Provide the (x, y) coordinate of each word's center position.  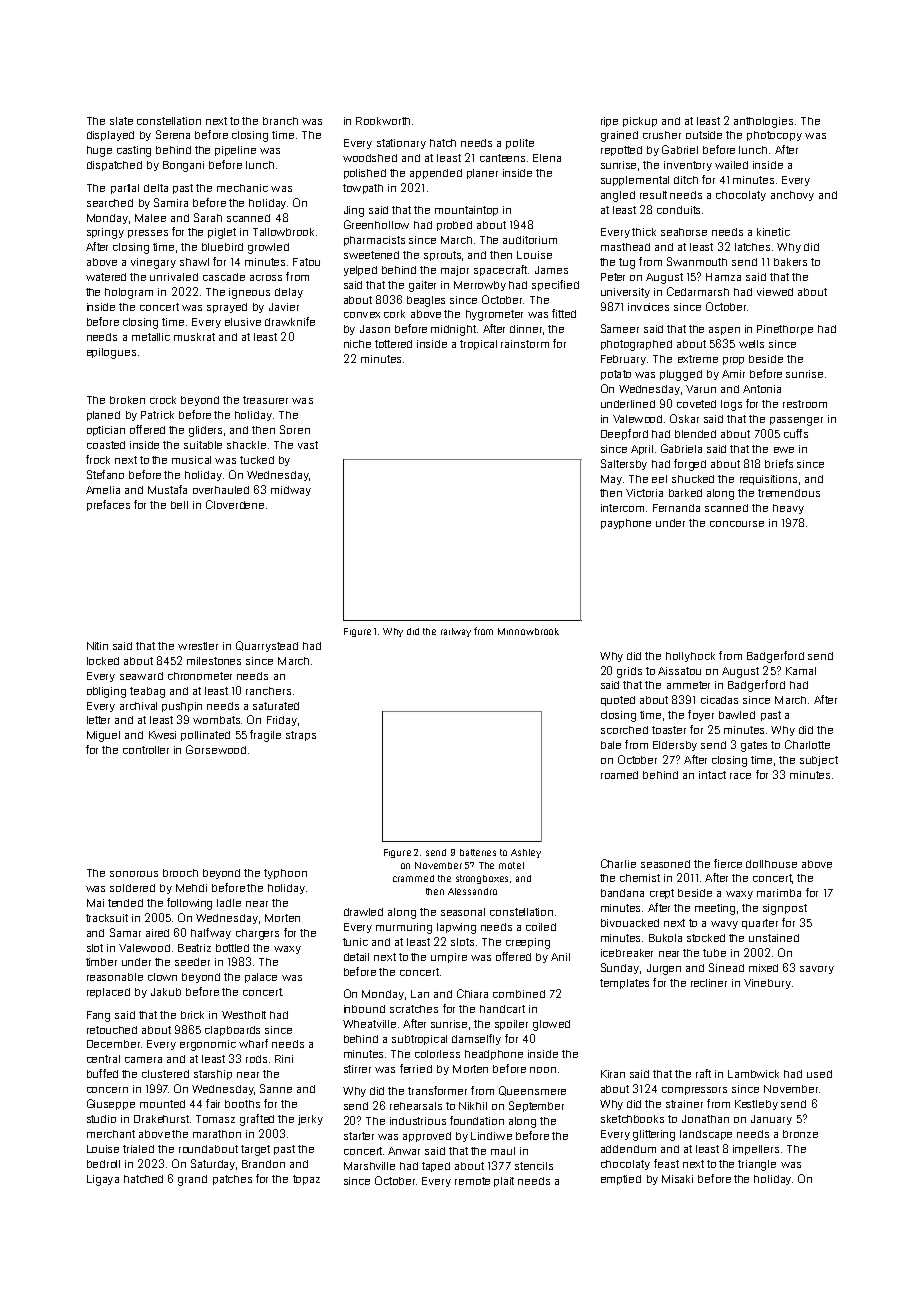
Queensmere (532, 1091)
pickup (640, 122)
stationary (401, 144)
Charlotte (807, 744)
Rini (284, 1059)
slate (121, 121)
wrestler (198, 646)
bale (611, 745)
